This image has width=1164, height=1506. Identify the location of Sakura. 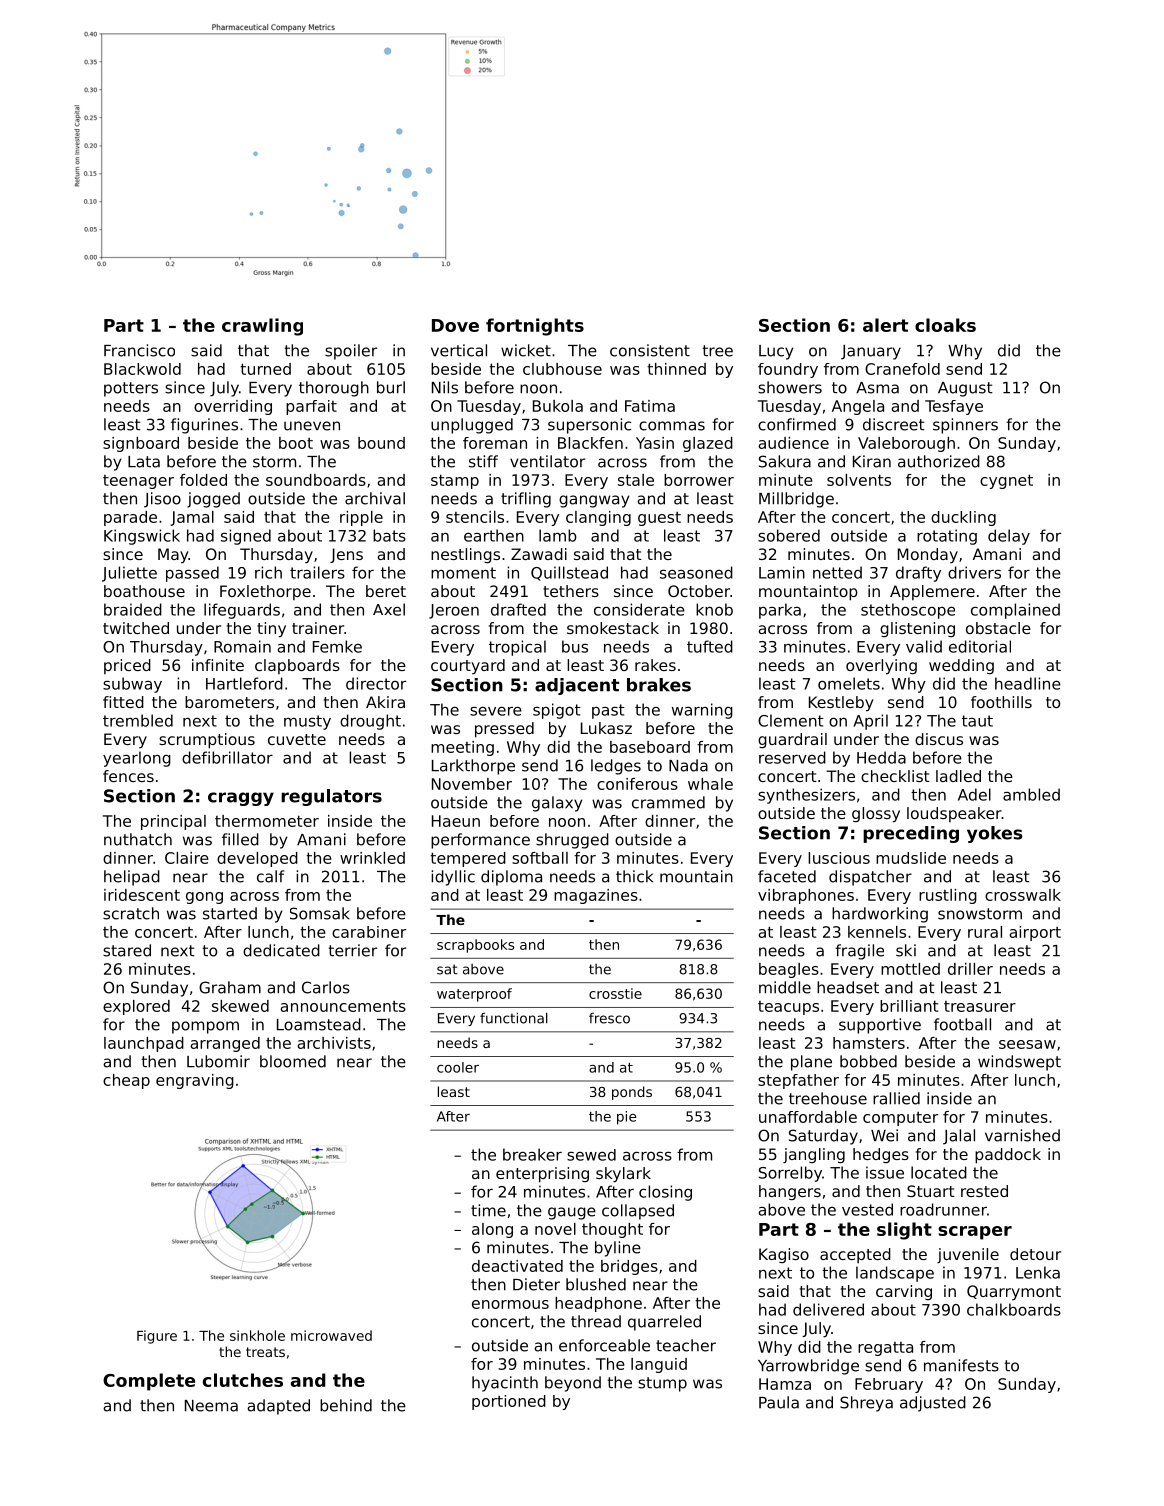
(785, 461).
